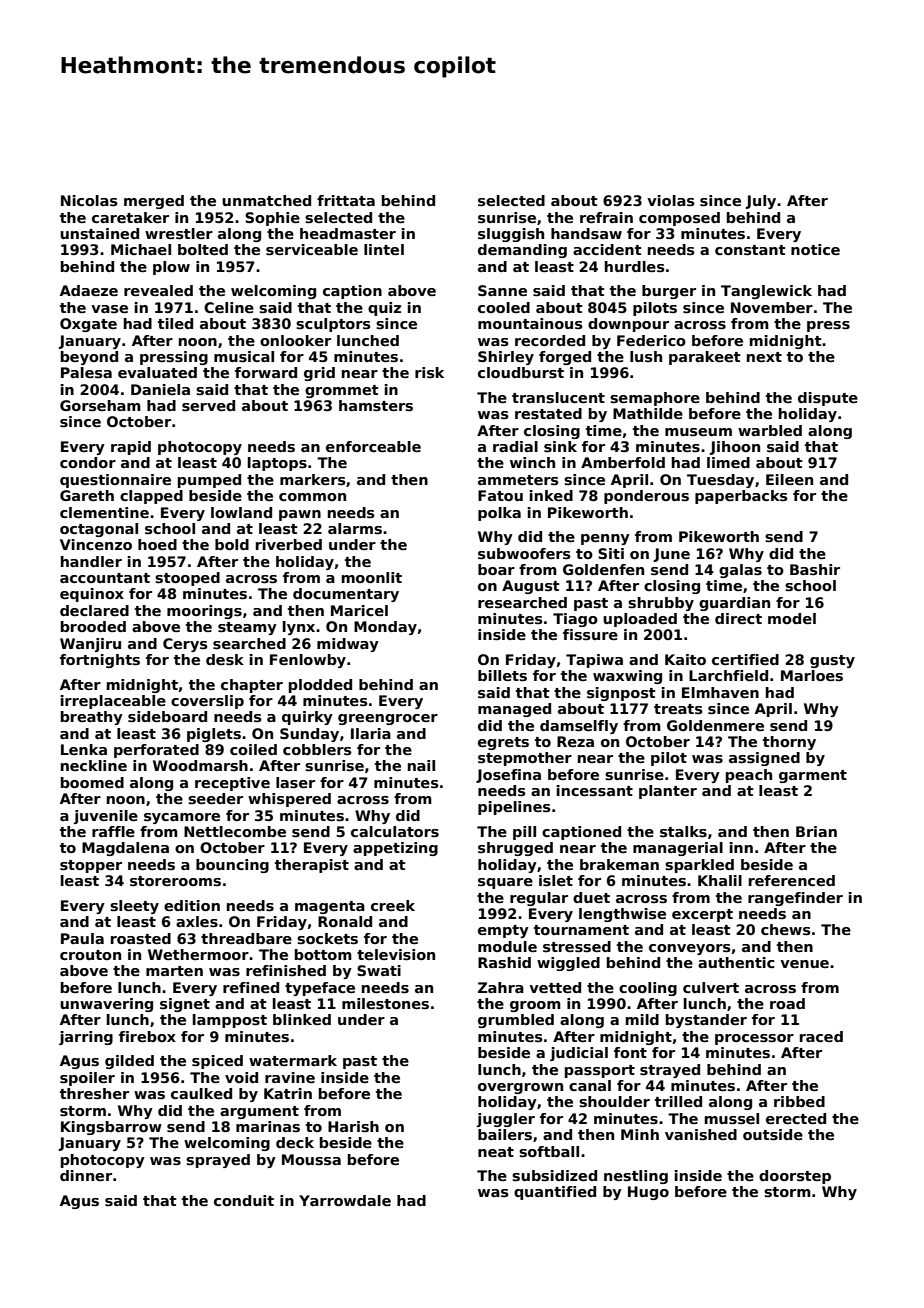  What do you see at coordinates (499, 514) in the document?
I see `polka` at bounding box center [499, 514].
